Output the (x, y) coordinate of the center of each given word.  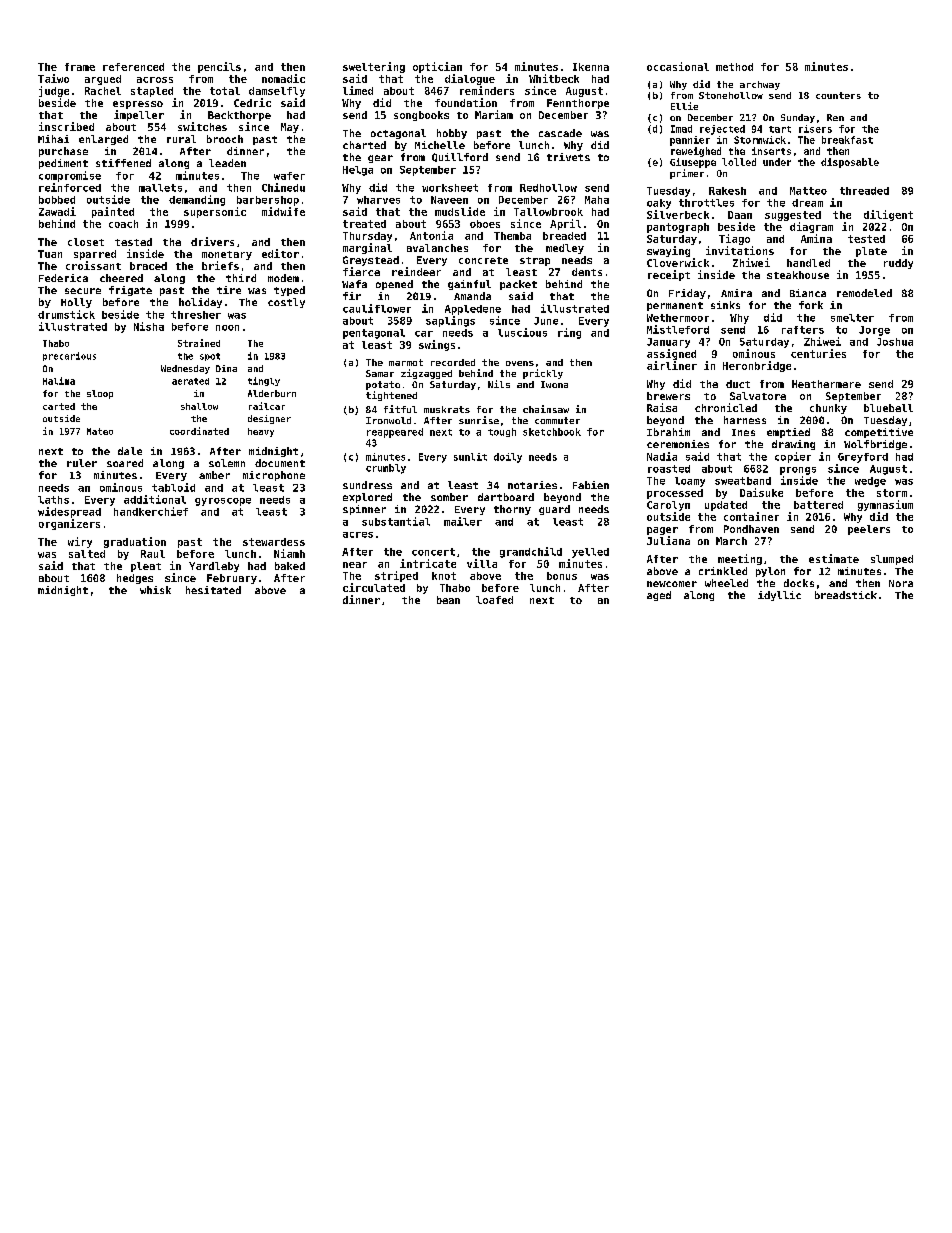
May (290, 128)
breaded (564, 236)
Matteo (808, 191)
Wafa (354, 284)
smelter (852, 318)
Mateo (100, 431)
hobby (452, 134)
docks (799, 583)
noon (227, 328)
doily (508, 458)
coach (123, 224)
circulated (374, 587)
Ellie (684, 106)
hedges (135, 579)
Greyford (863, 458)
